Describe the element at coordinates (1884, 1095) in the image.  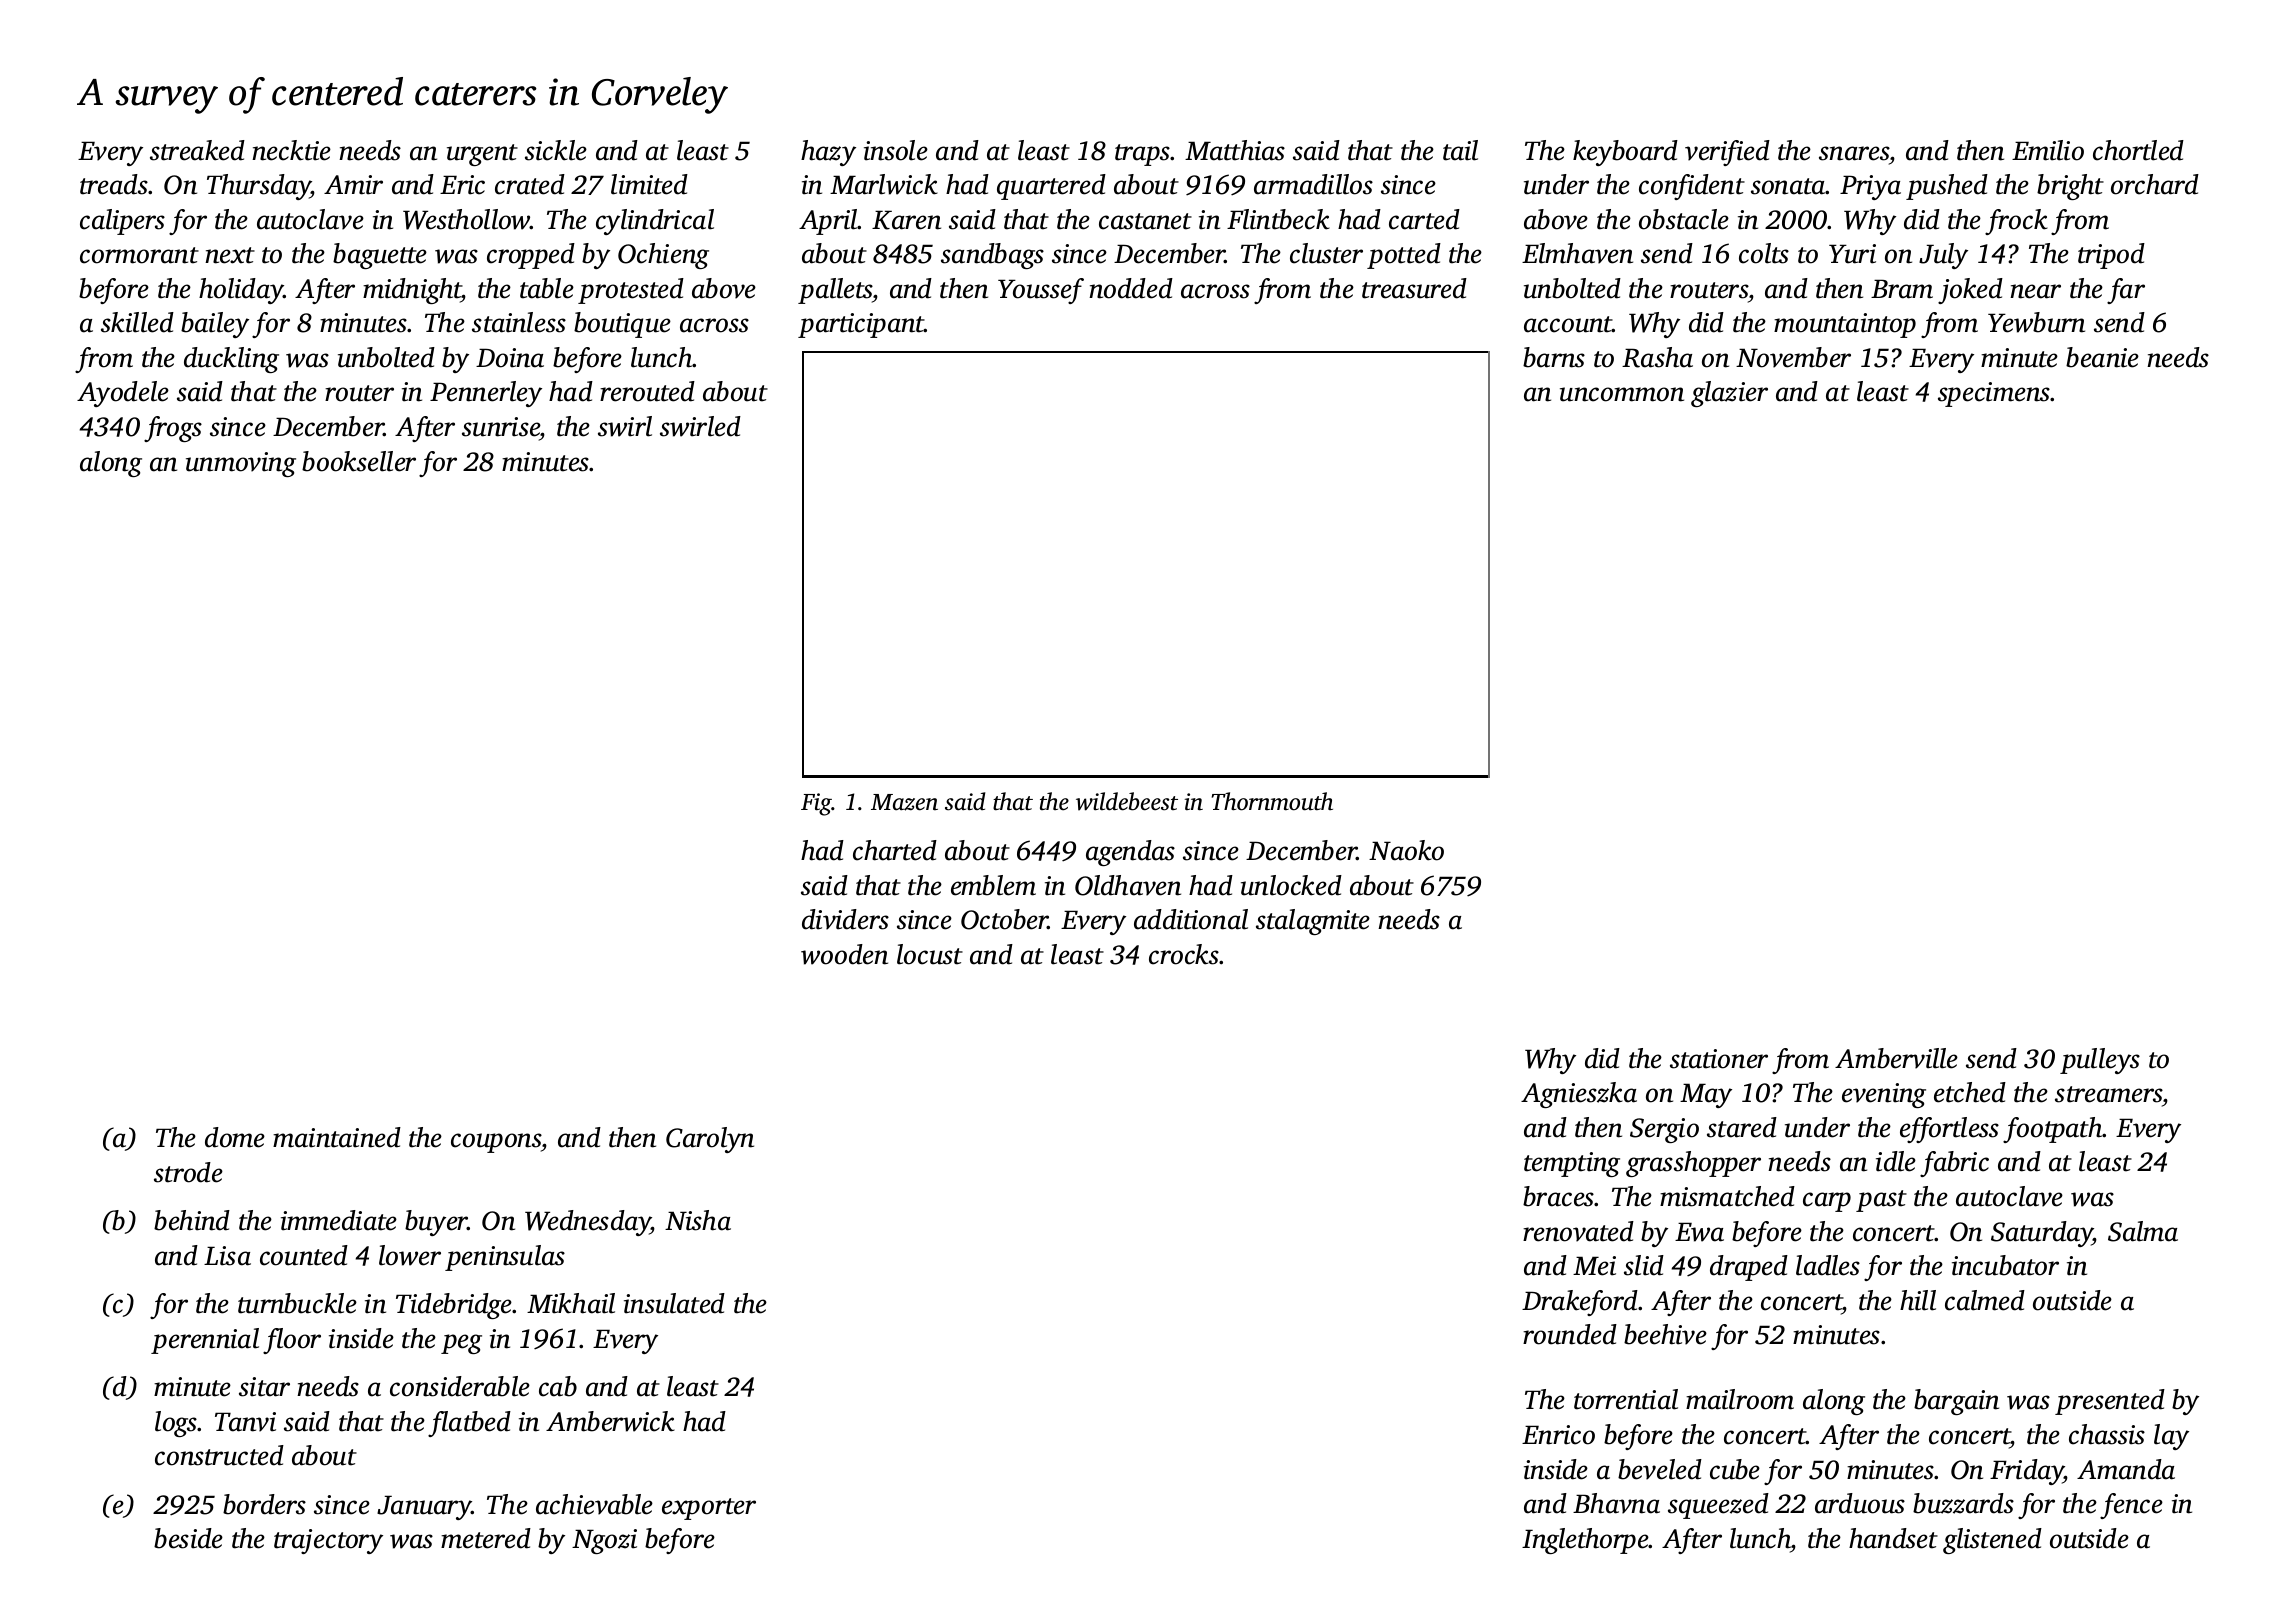
I see `evening` at that location.
